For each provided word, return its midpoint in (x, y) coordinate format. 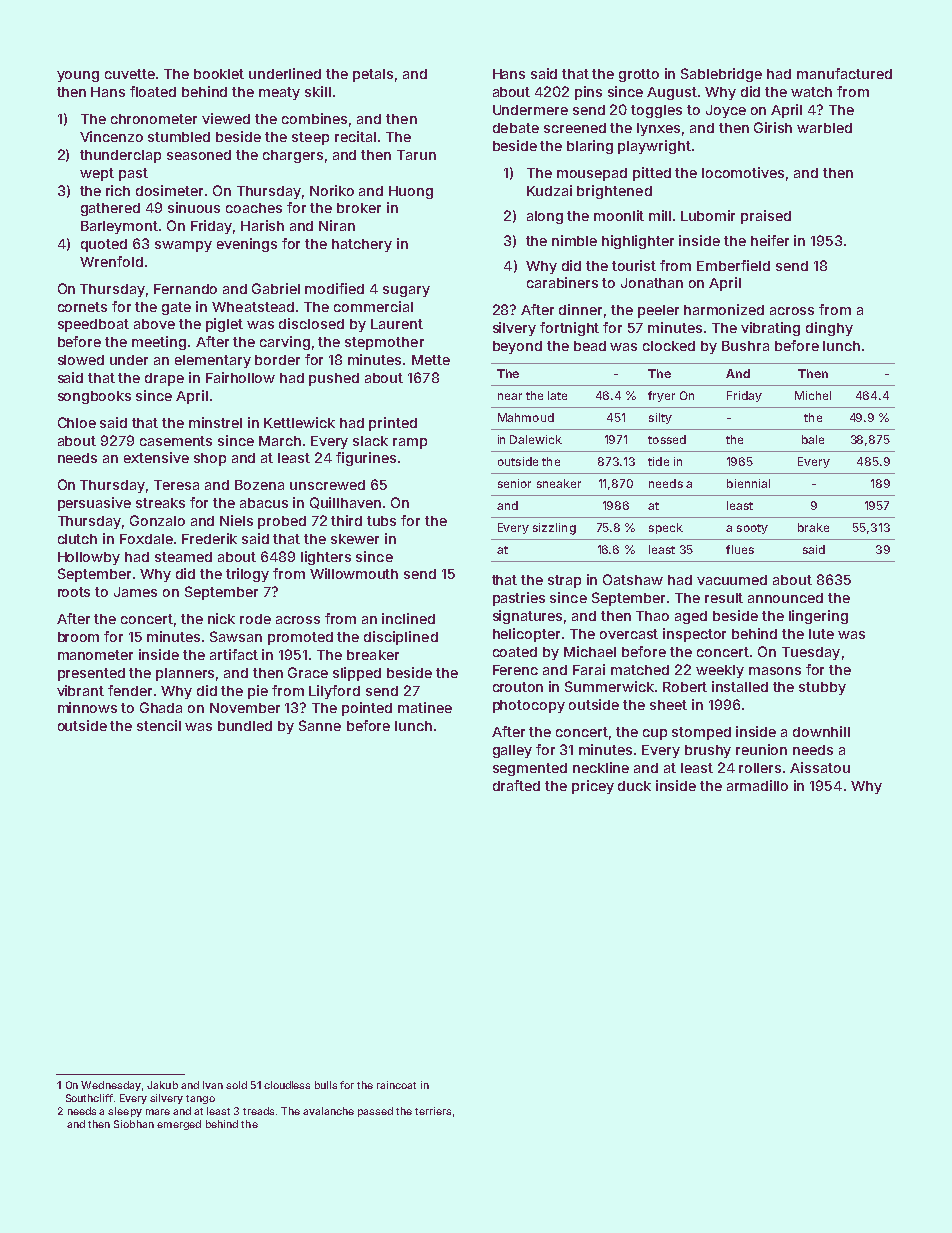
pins (588, 93)
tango (200, 1099)
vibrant (80, 690)
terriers (433, 1111)
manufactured (844, 73)
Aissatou (820, 767)
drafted (516, 785)
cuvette (130, 74)
